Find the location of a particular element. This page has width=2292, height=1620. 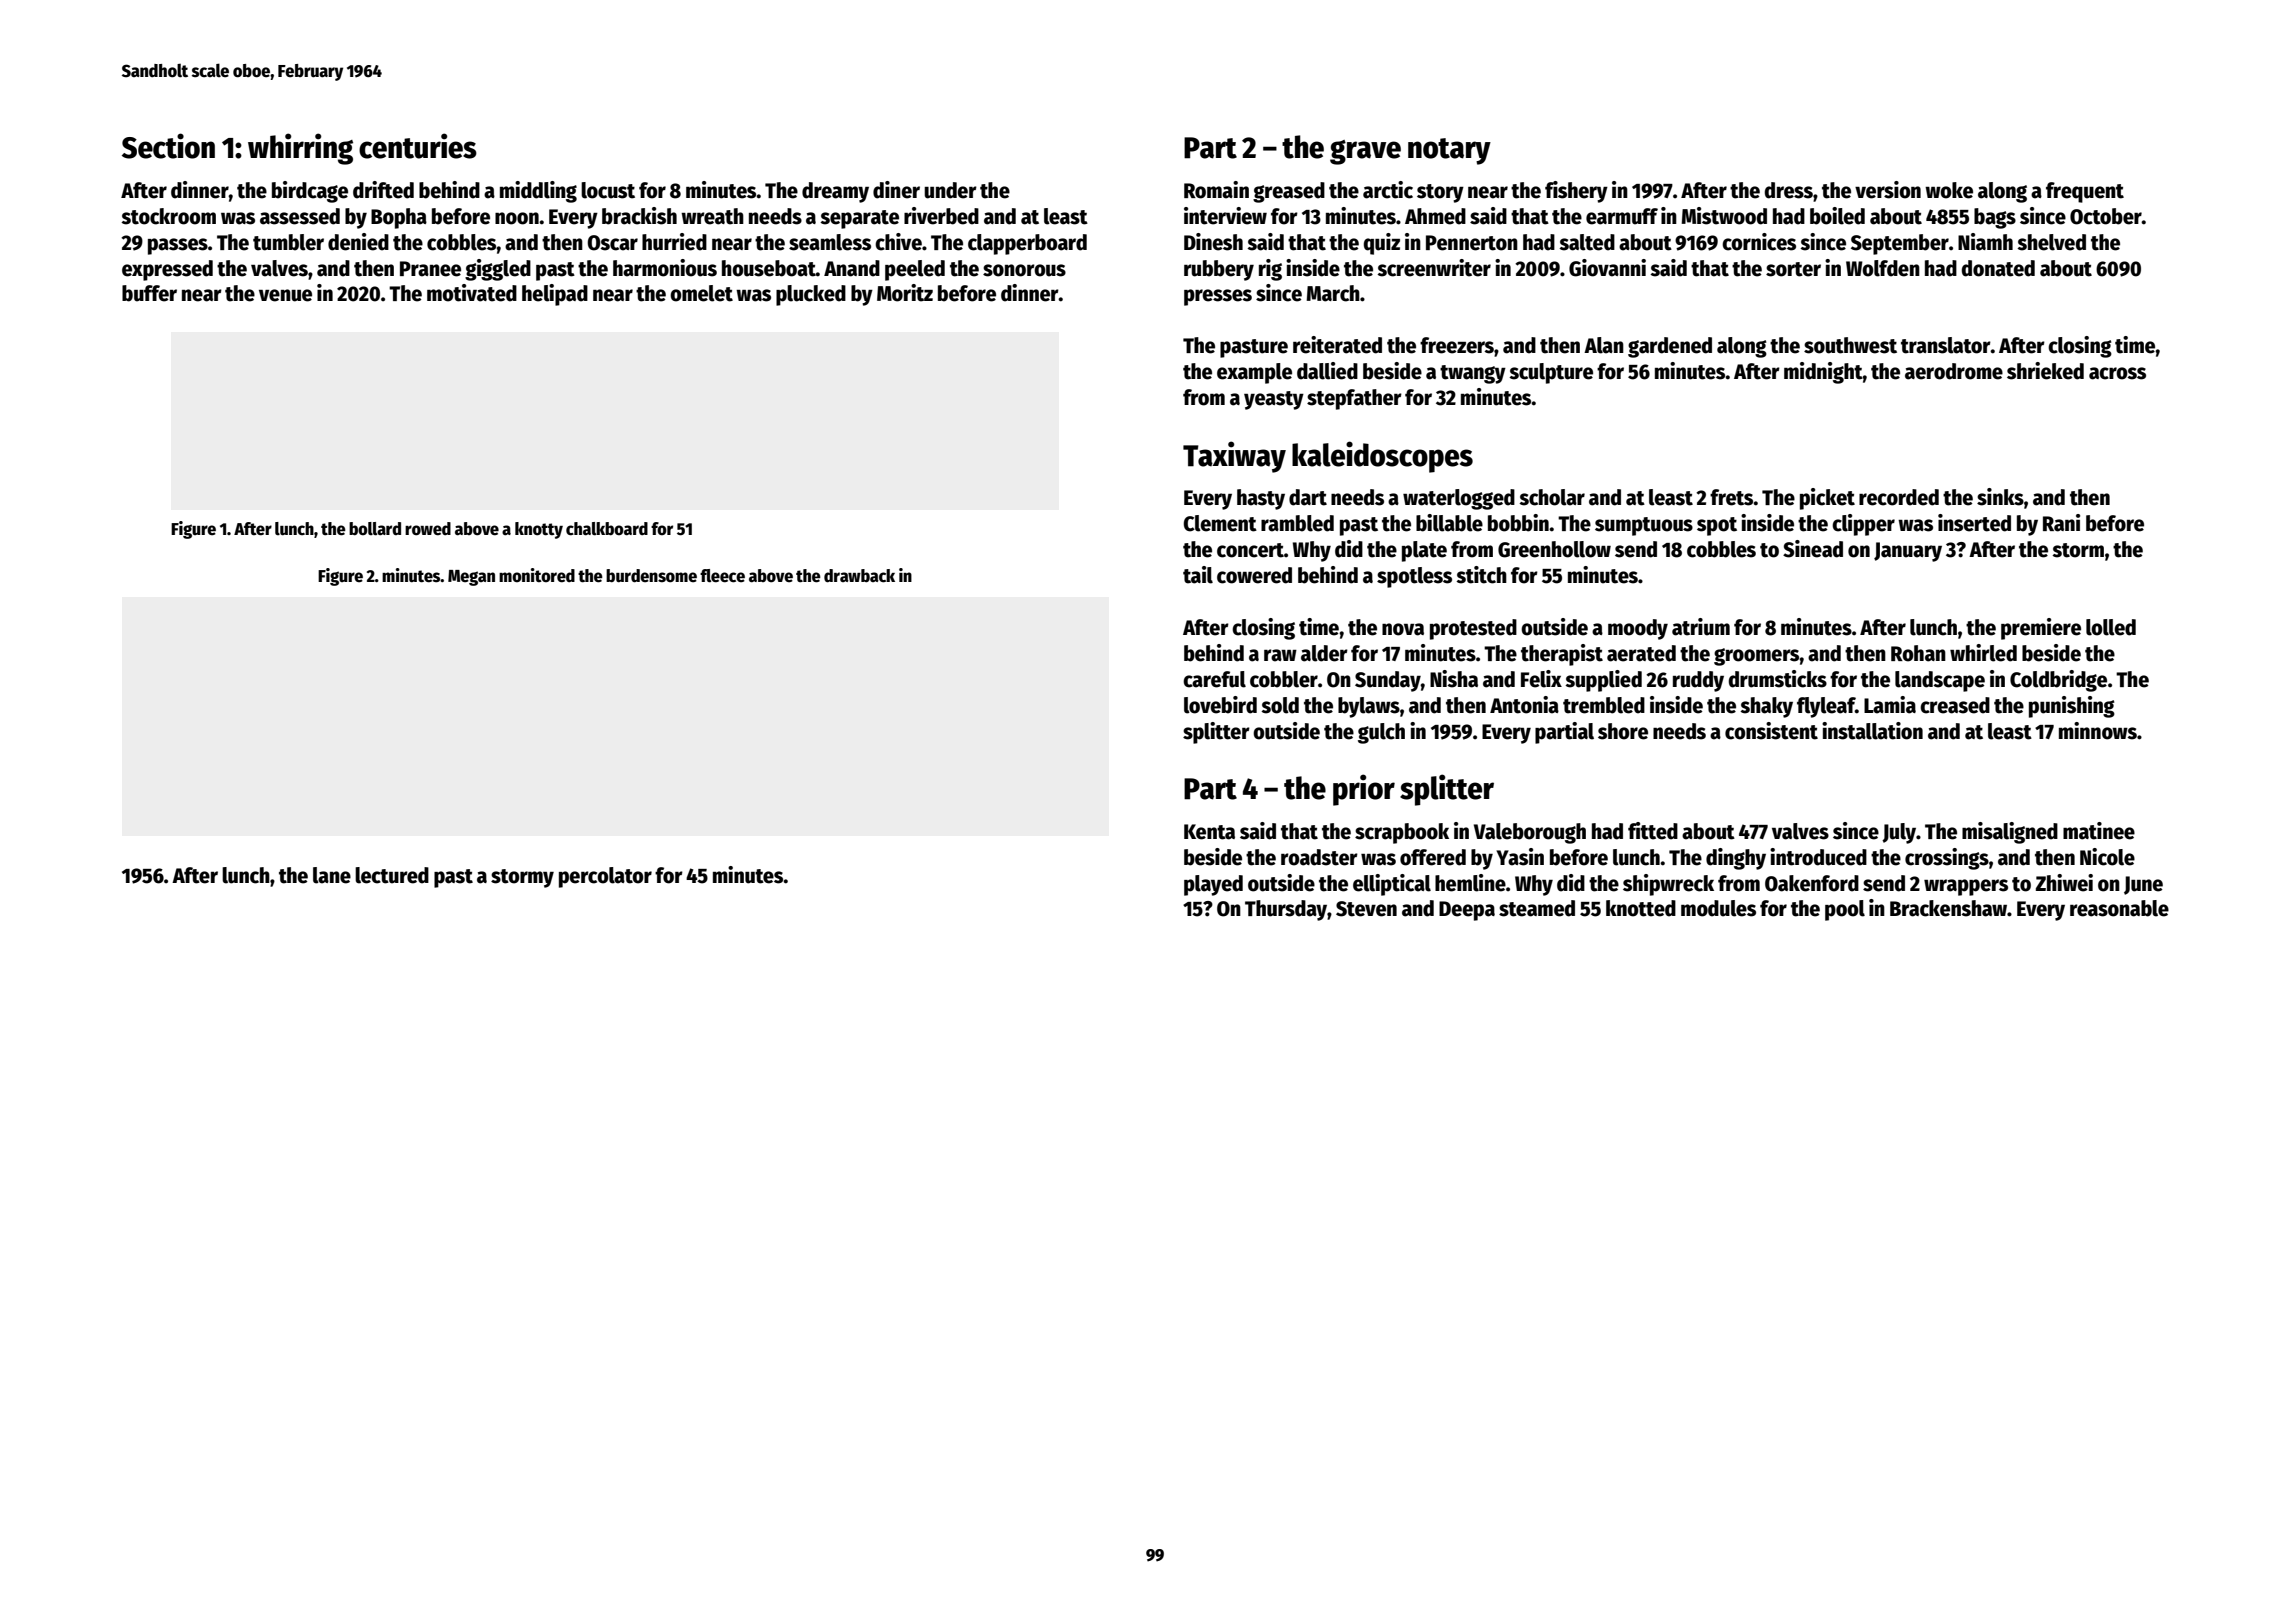

punishing is located at coordinates (2072, 707).
